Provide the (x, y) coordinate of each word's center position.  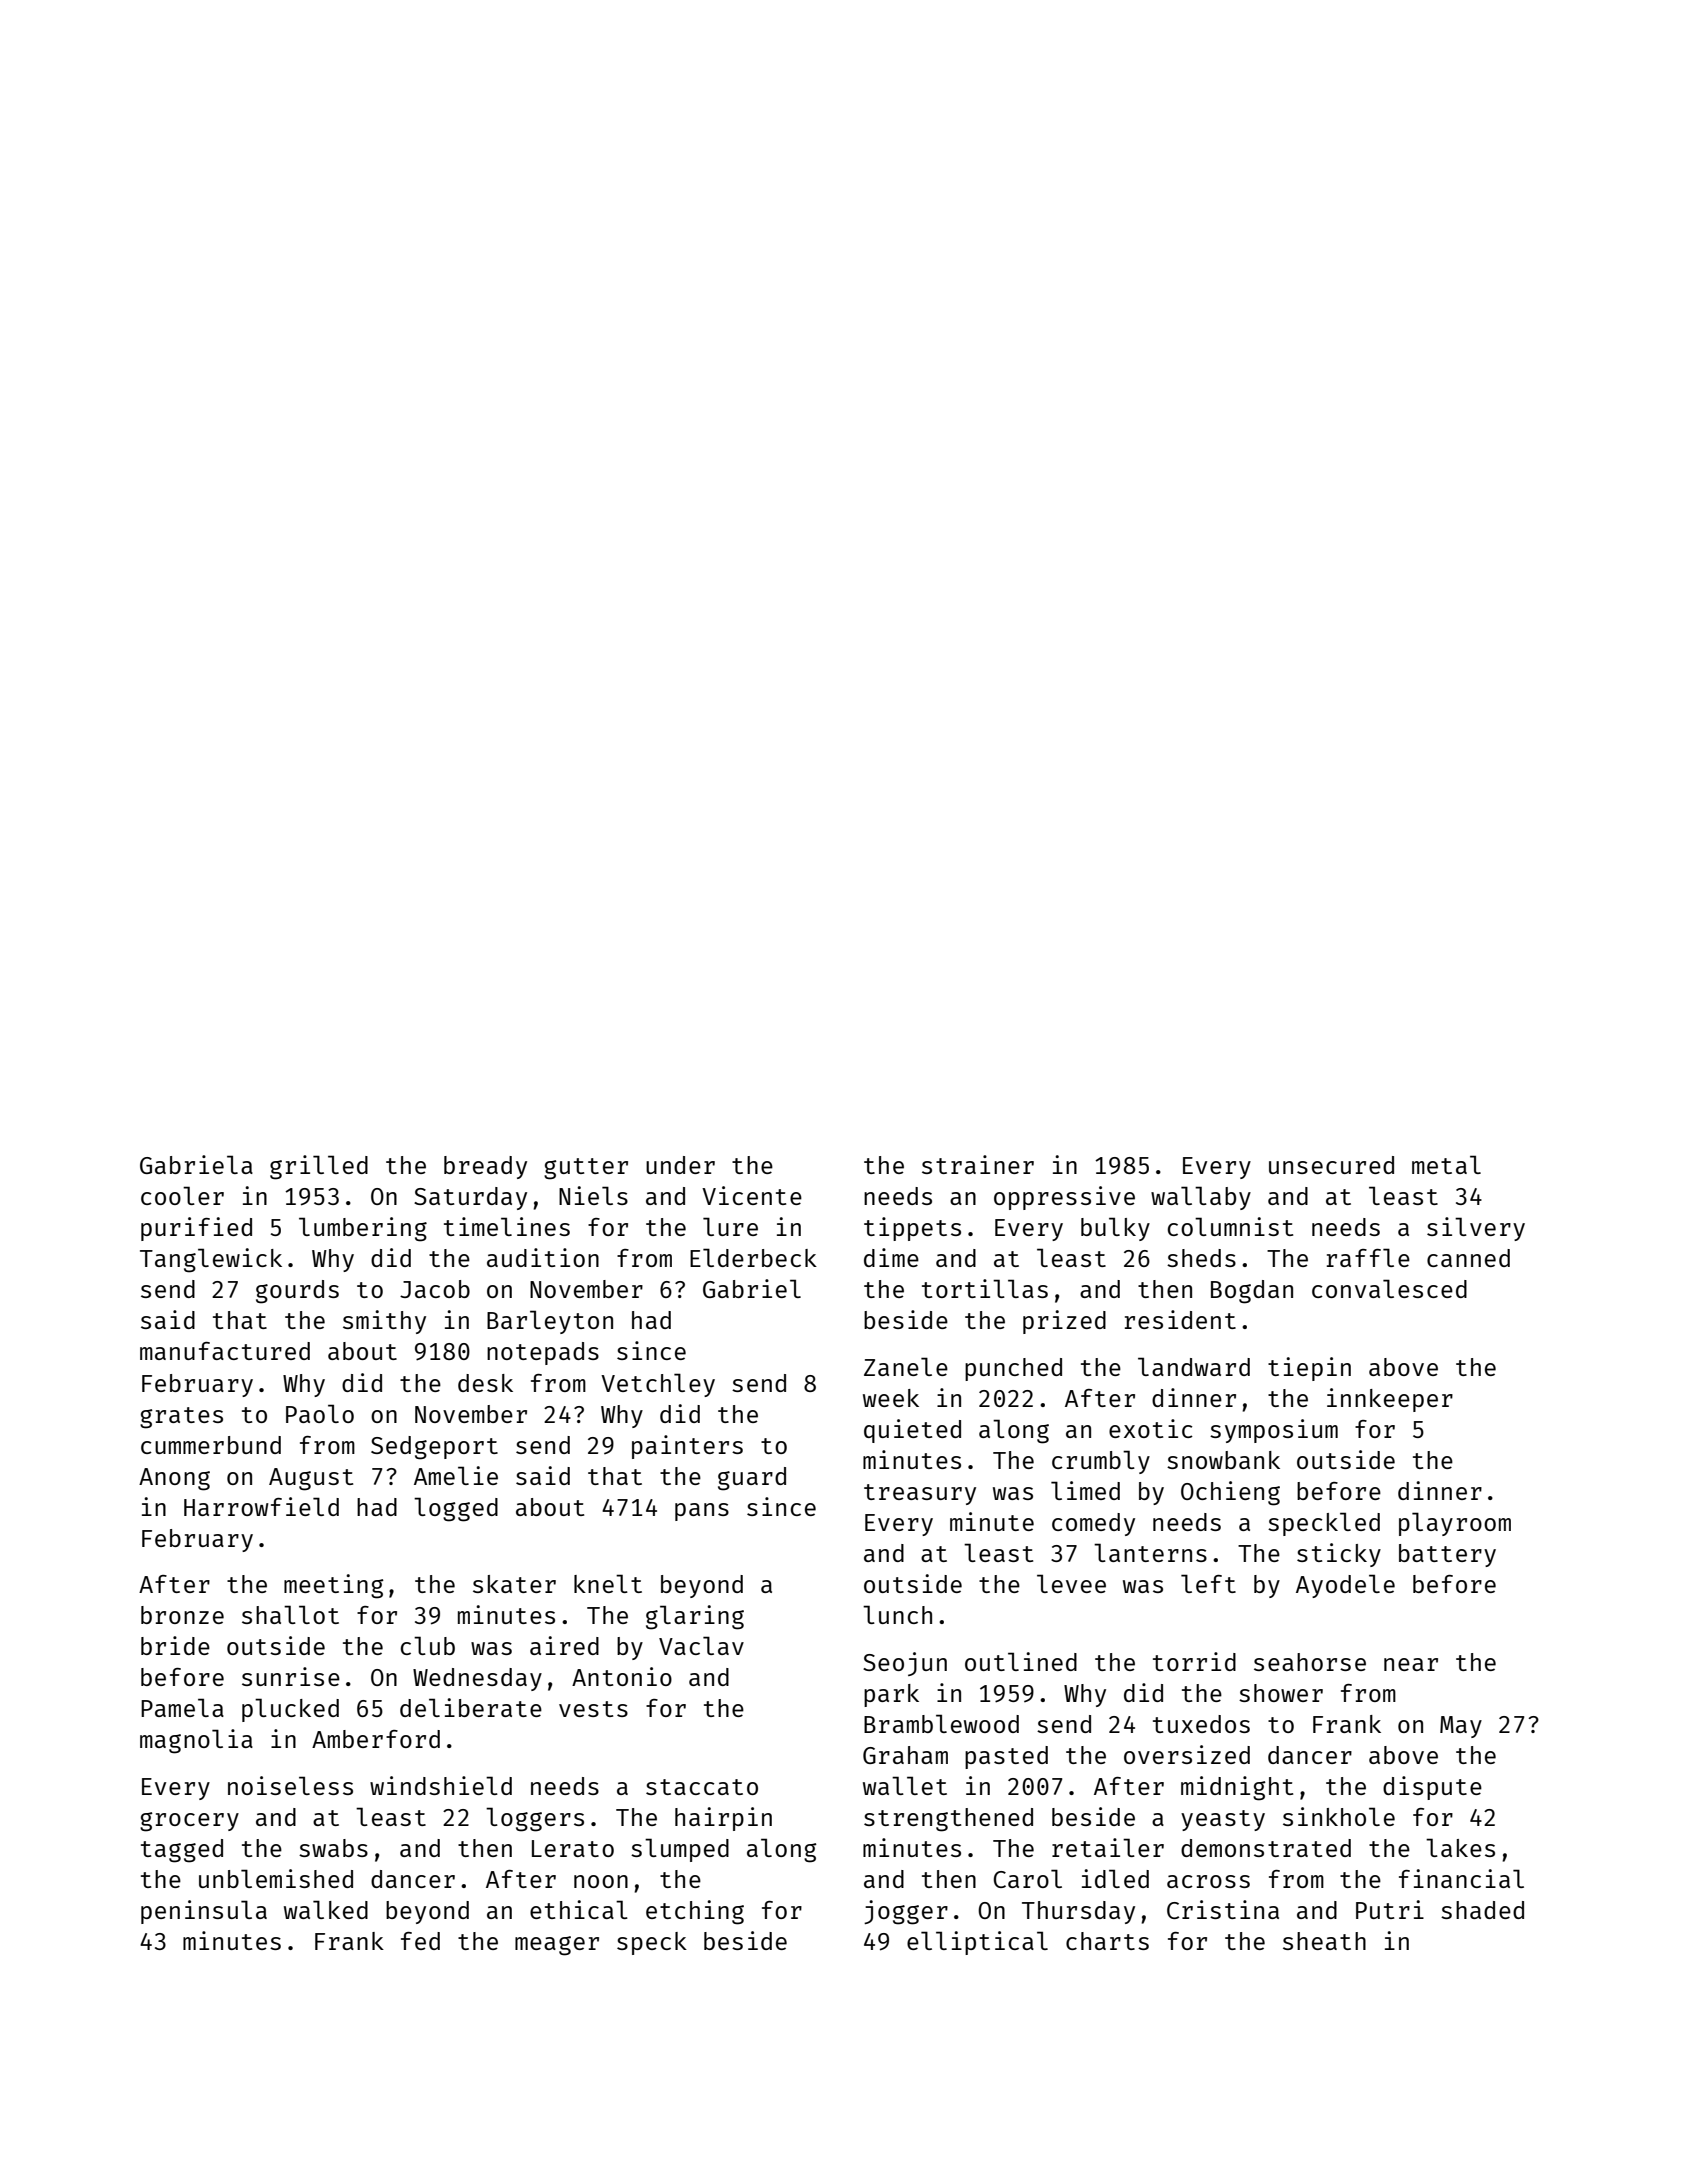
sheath (1324, 1941)
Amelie (456, 1475)
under (680, 1165)
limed (1085, 1490)
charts (1107, 1941)
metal (1446, 1164)
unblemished (276, 1878)
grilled (319, 1167)
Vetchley (658, 1385)
